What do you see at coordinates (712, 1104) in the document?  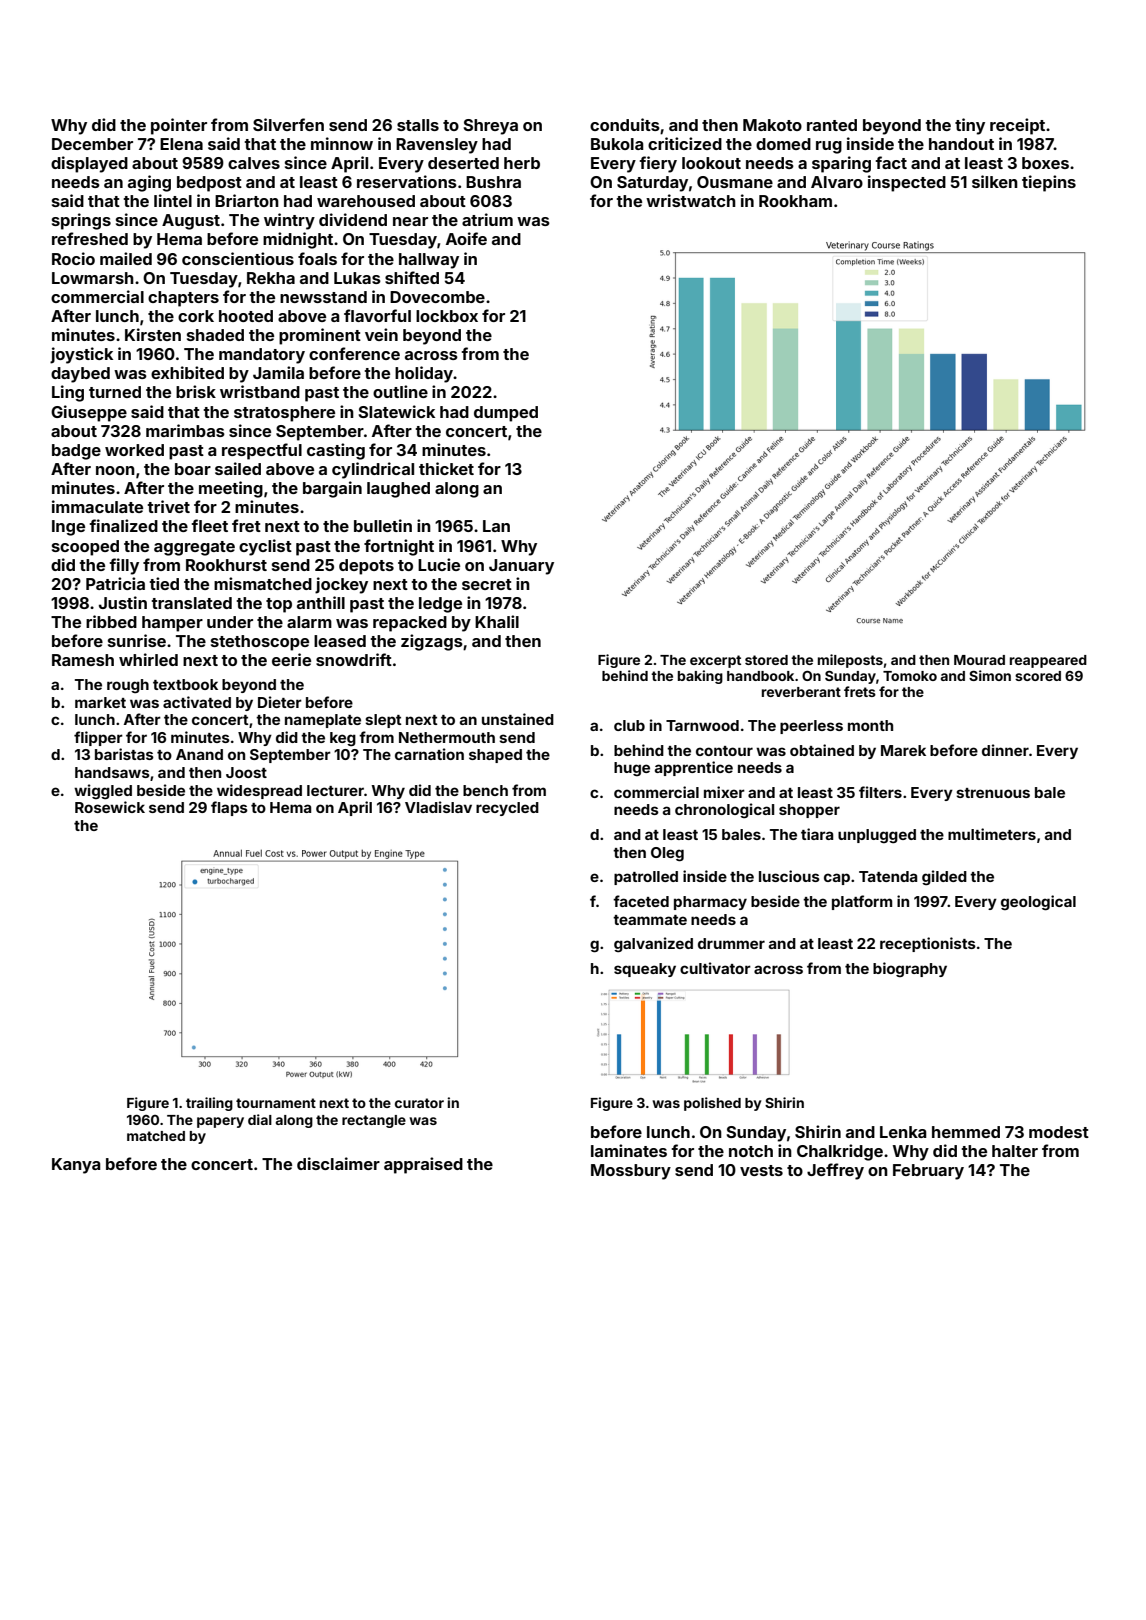 I see `polished` at bounding box center [712, 1104].
